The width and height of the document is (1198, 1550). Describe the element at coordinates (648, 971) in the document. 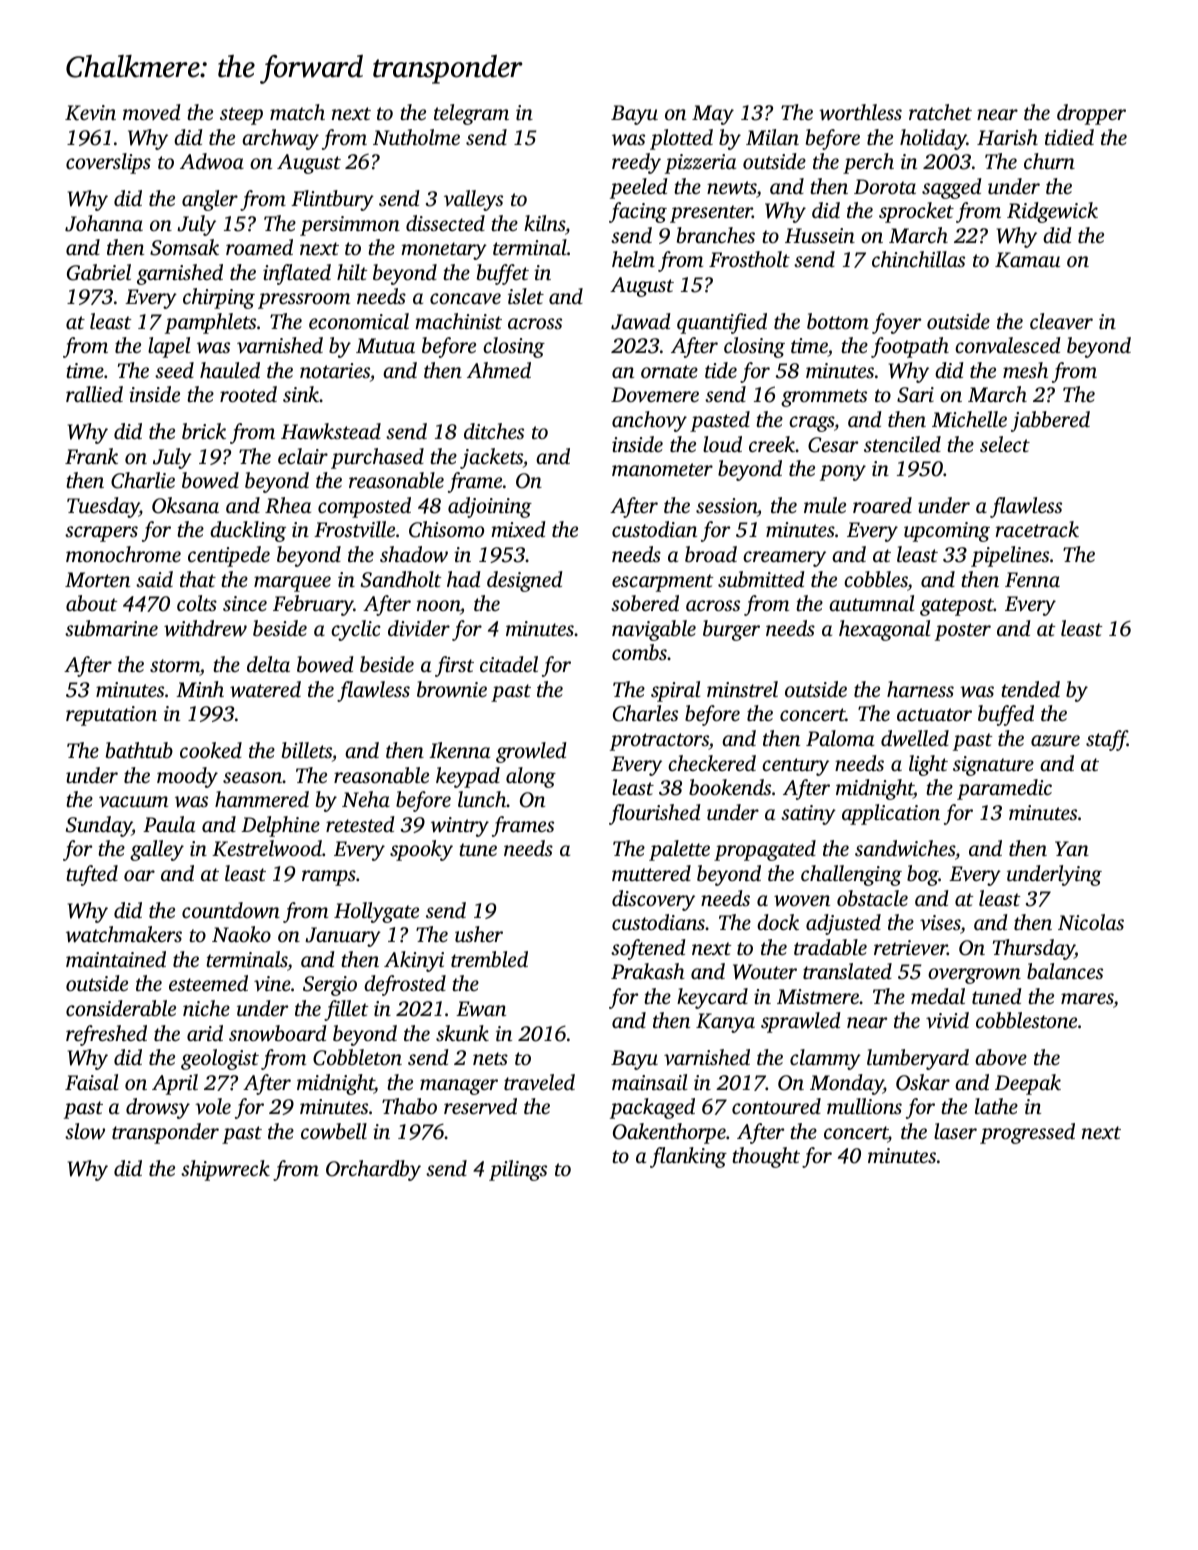

I see `Prakash` at that location.
